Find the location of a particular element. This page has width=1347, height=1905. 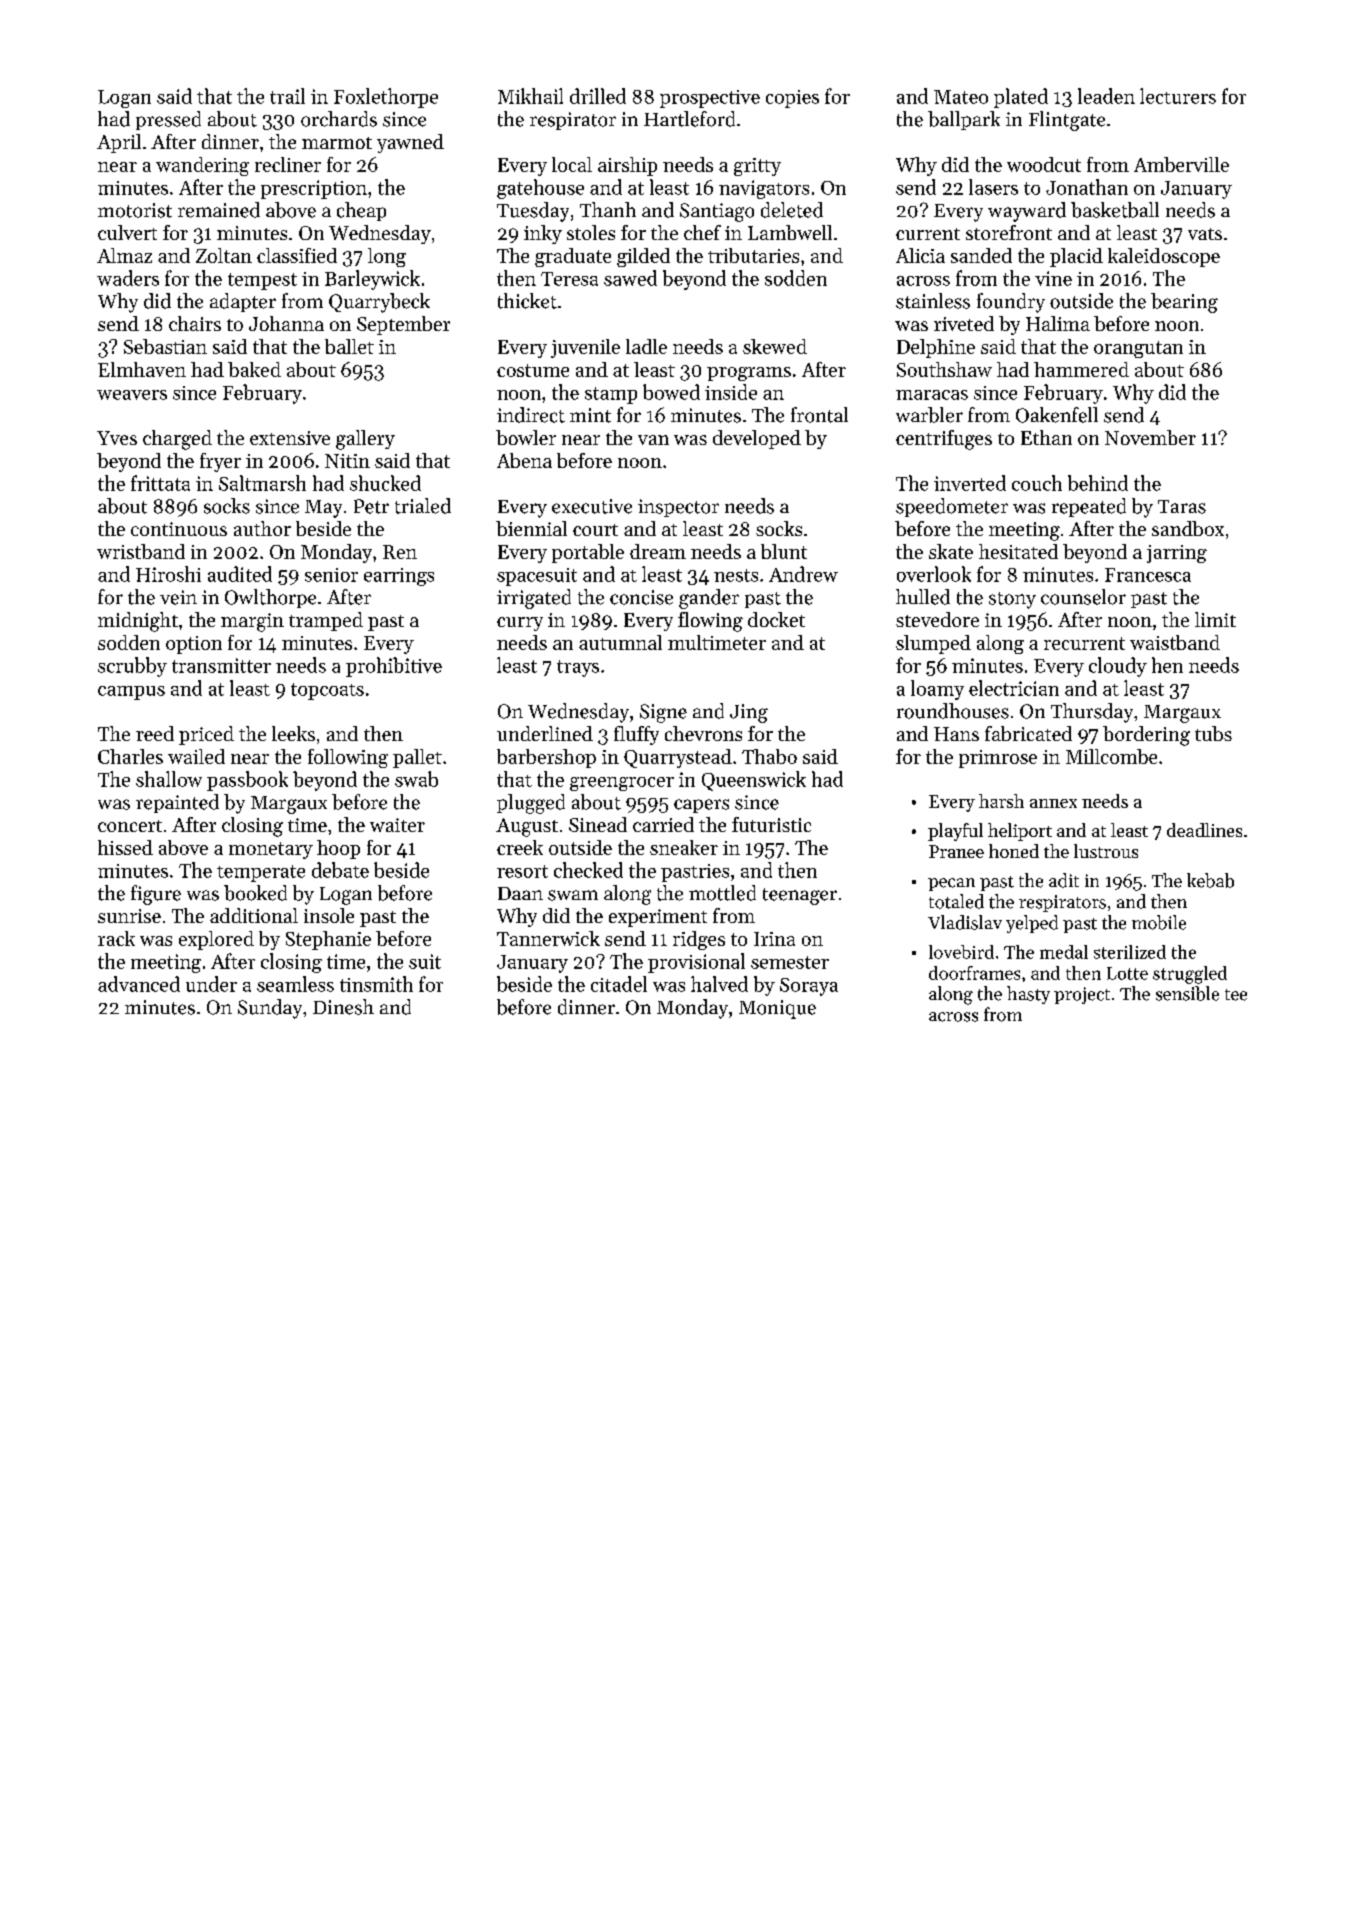

Quarrystead is located at coordinates (678, 758).
